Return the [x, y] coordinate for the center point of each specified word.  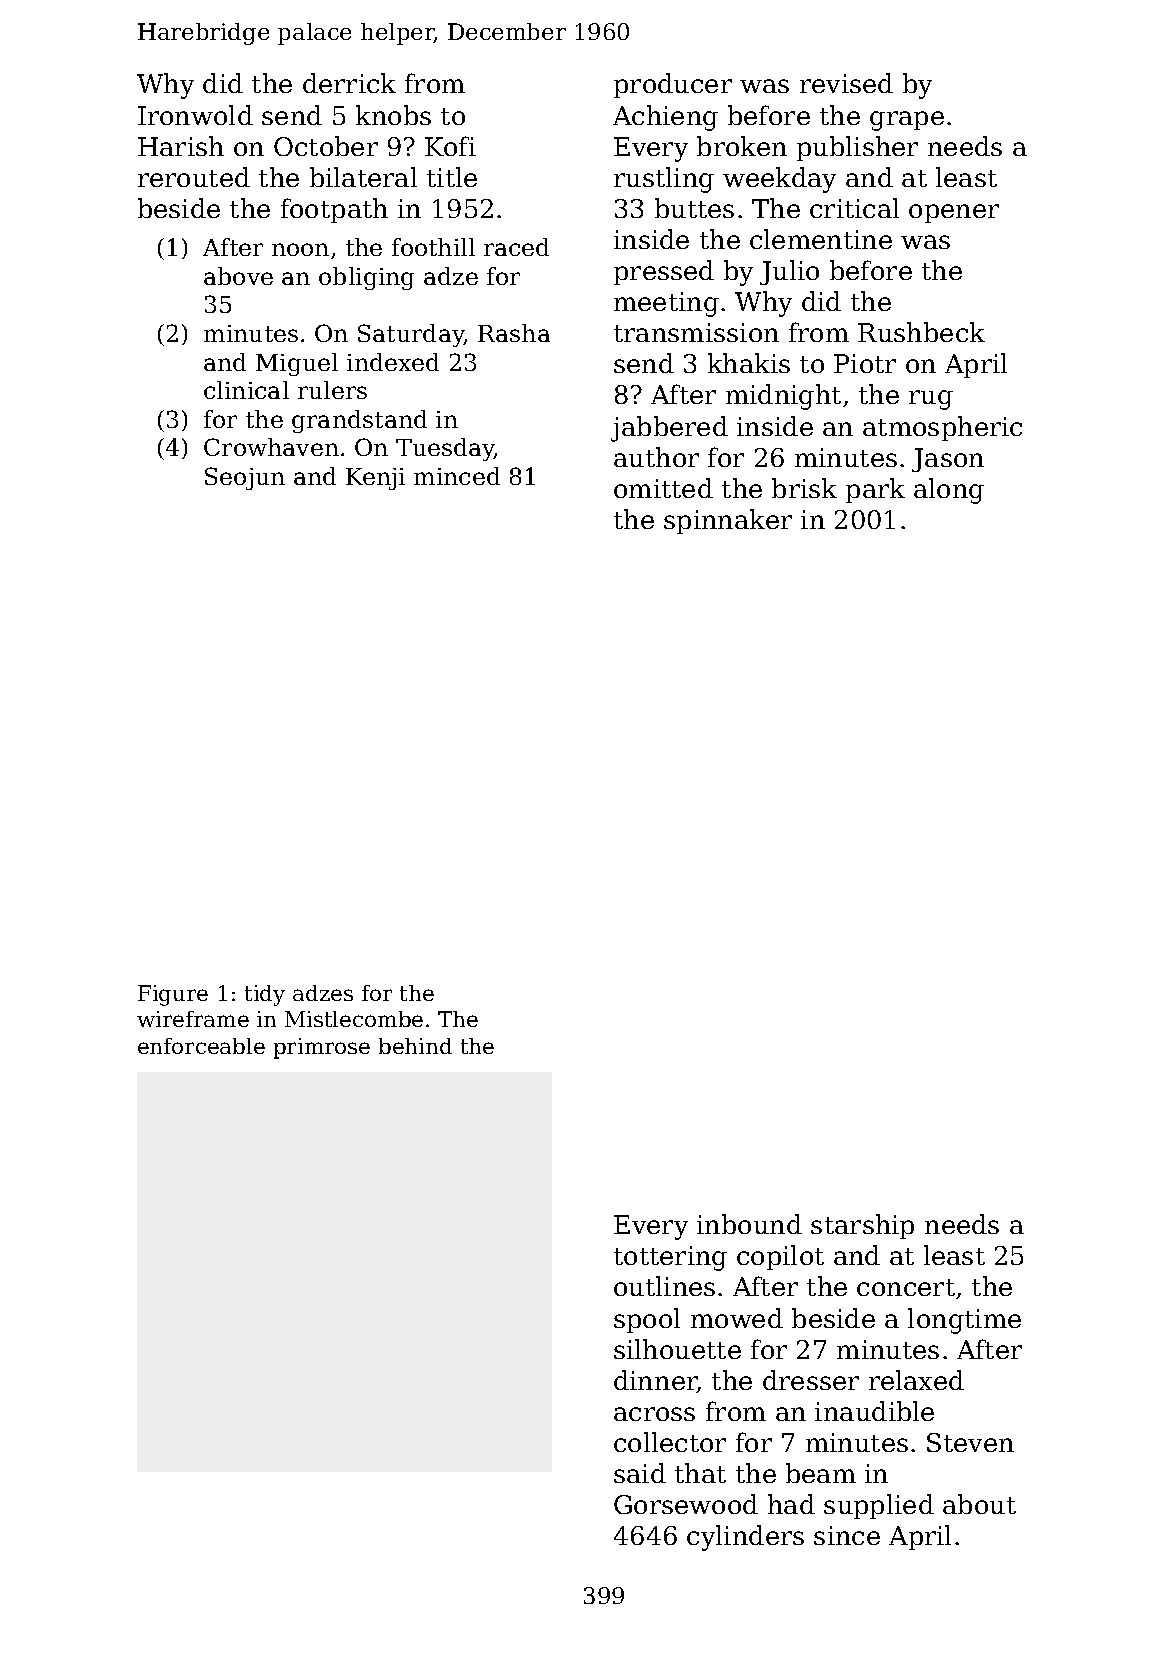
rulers [332, 390]
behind [415, 1046]
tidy [265, 995]
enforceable [201, 1046]
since [847, 1535]
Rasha [514, 333]
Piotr [865, 363]
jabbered [669, 429]
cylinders [745, 1538]
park [875, 490]
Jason [948, 460]
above [238, 276]
